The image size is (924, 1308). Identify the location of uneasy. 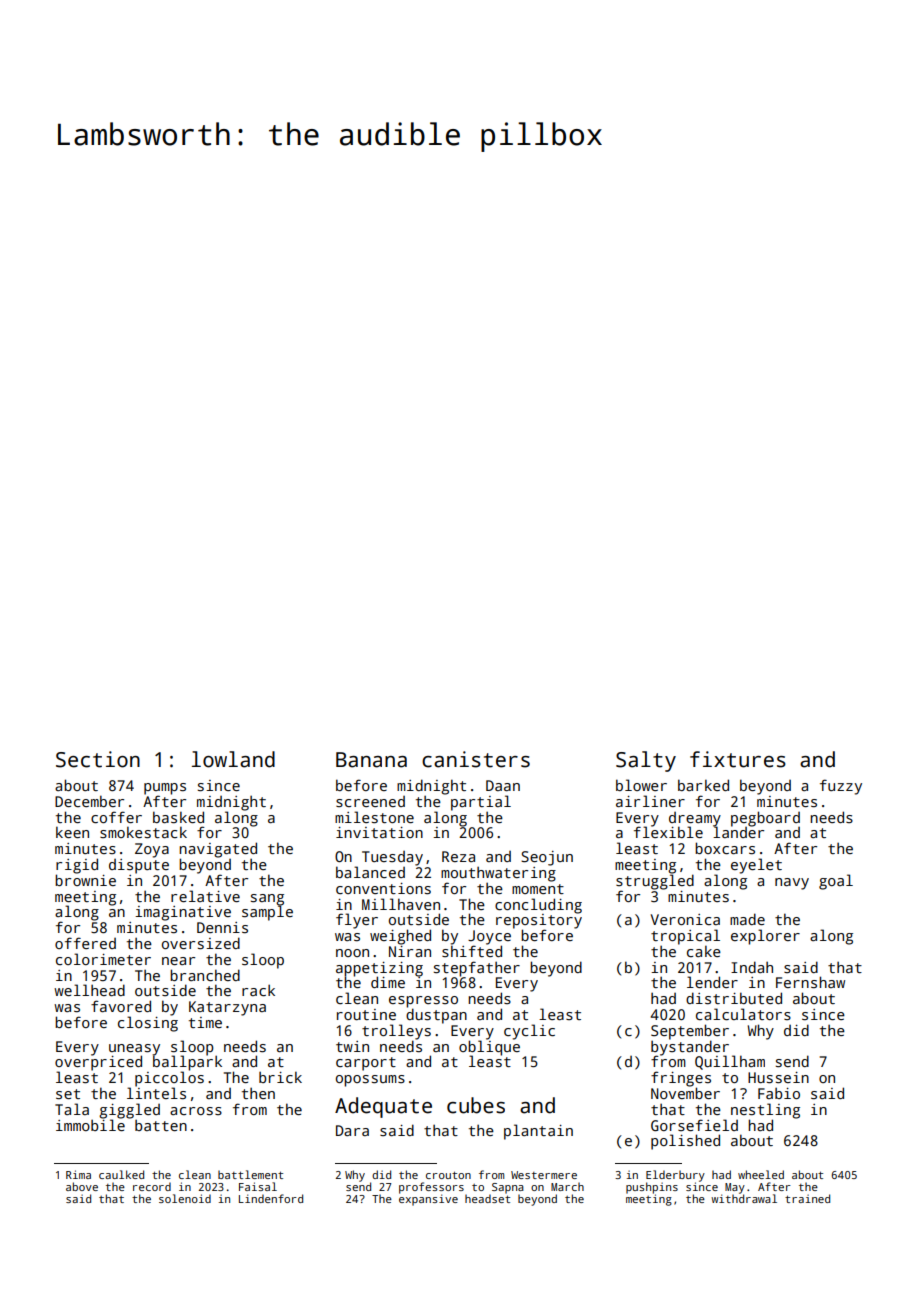
(134, 1050).
